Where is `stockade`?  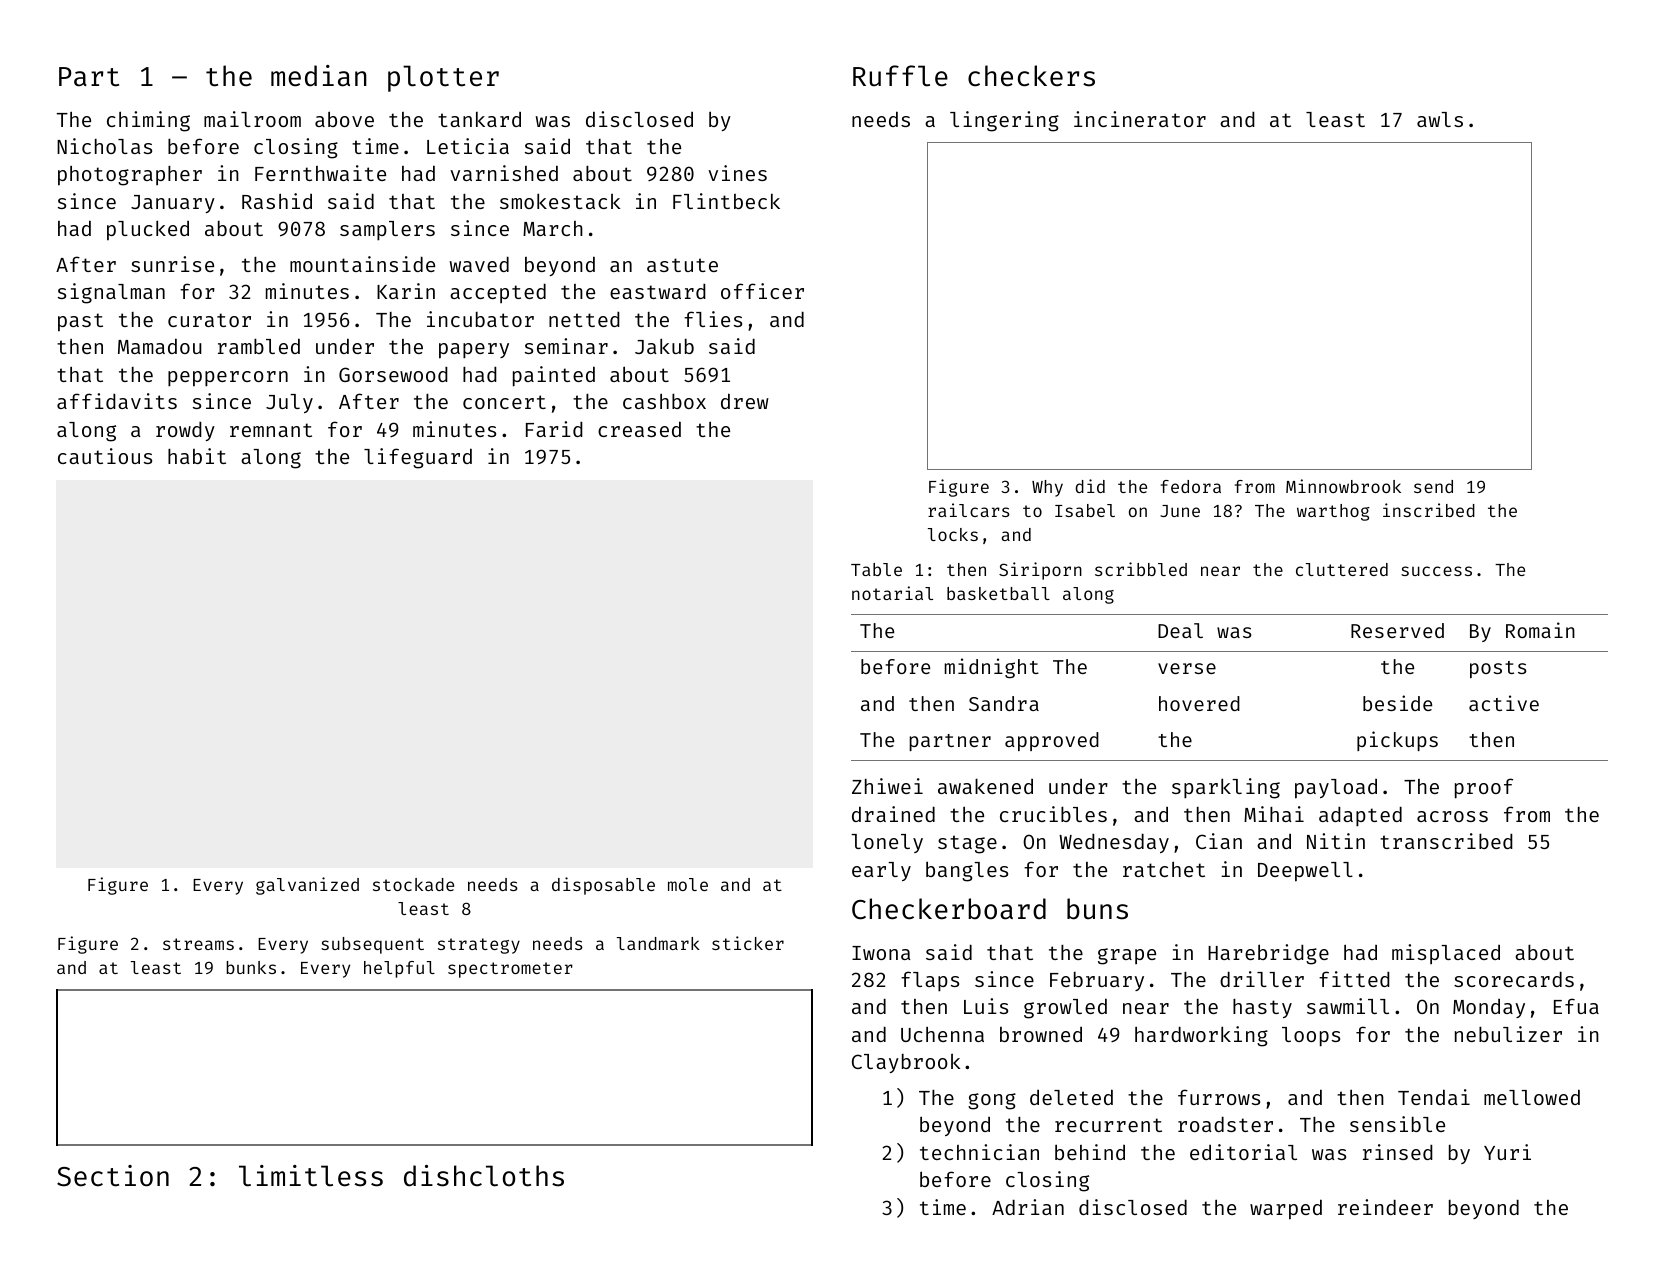 stockade is located at coordinates (413, 884).
